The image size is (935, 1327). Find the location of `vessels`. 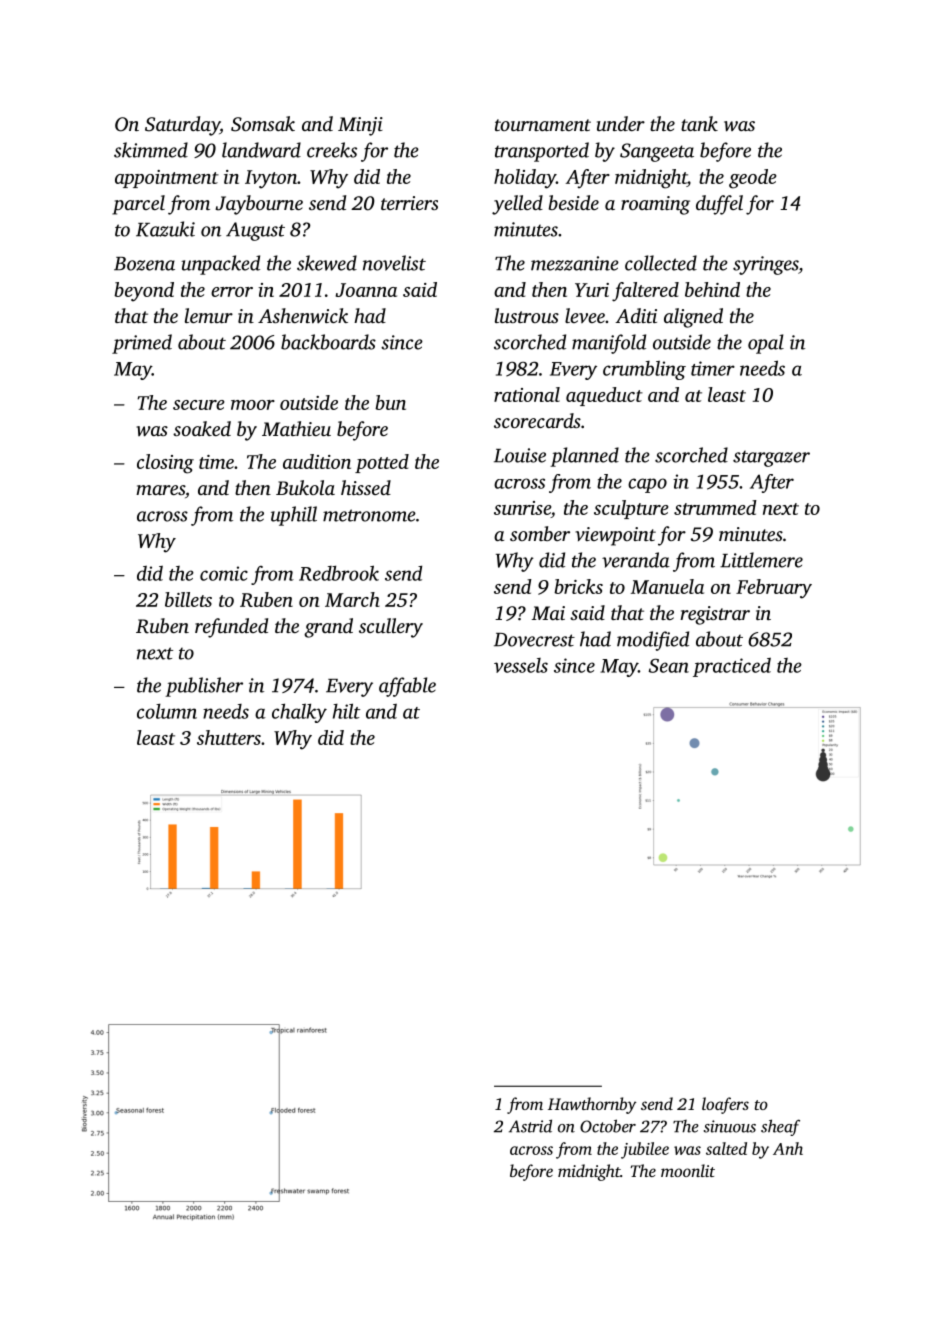

vessels is located at coordinates (521, 665).
